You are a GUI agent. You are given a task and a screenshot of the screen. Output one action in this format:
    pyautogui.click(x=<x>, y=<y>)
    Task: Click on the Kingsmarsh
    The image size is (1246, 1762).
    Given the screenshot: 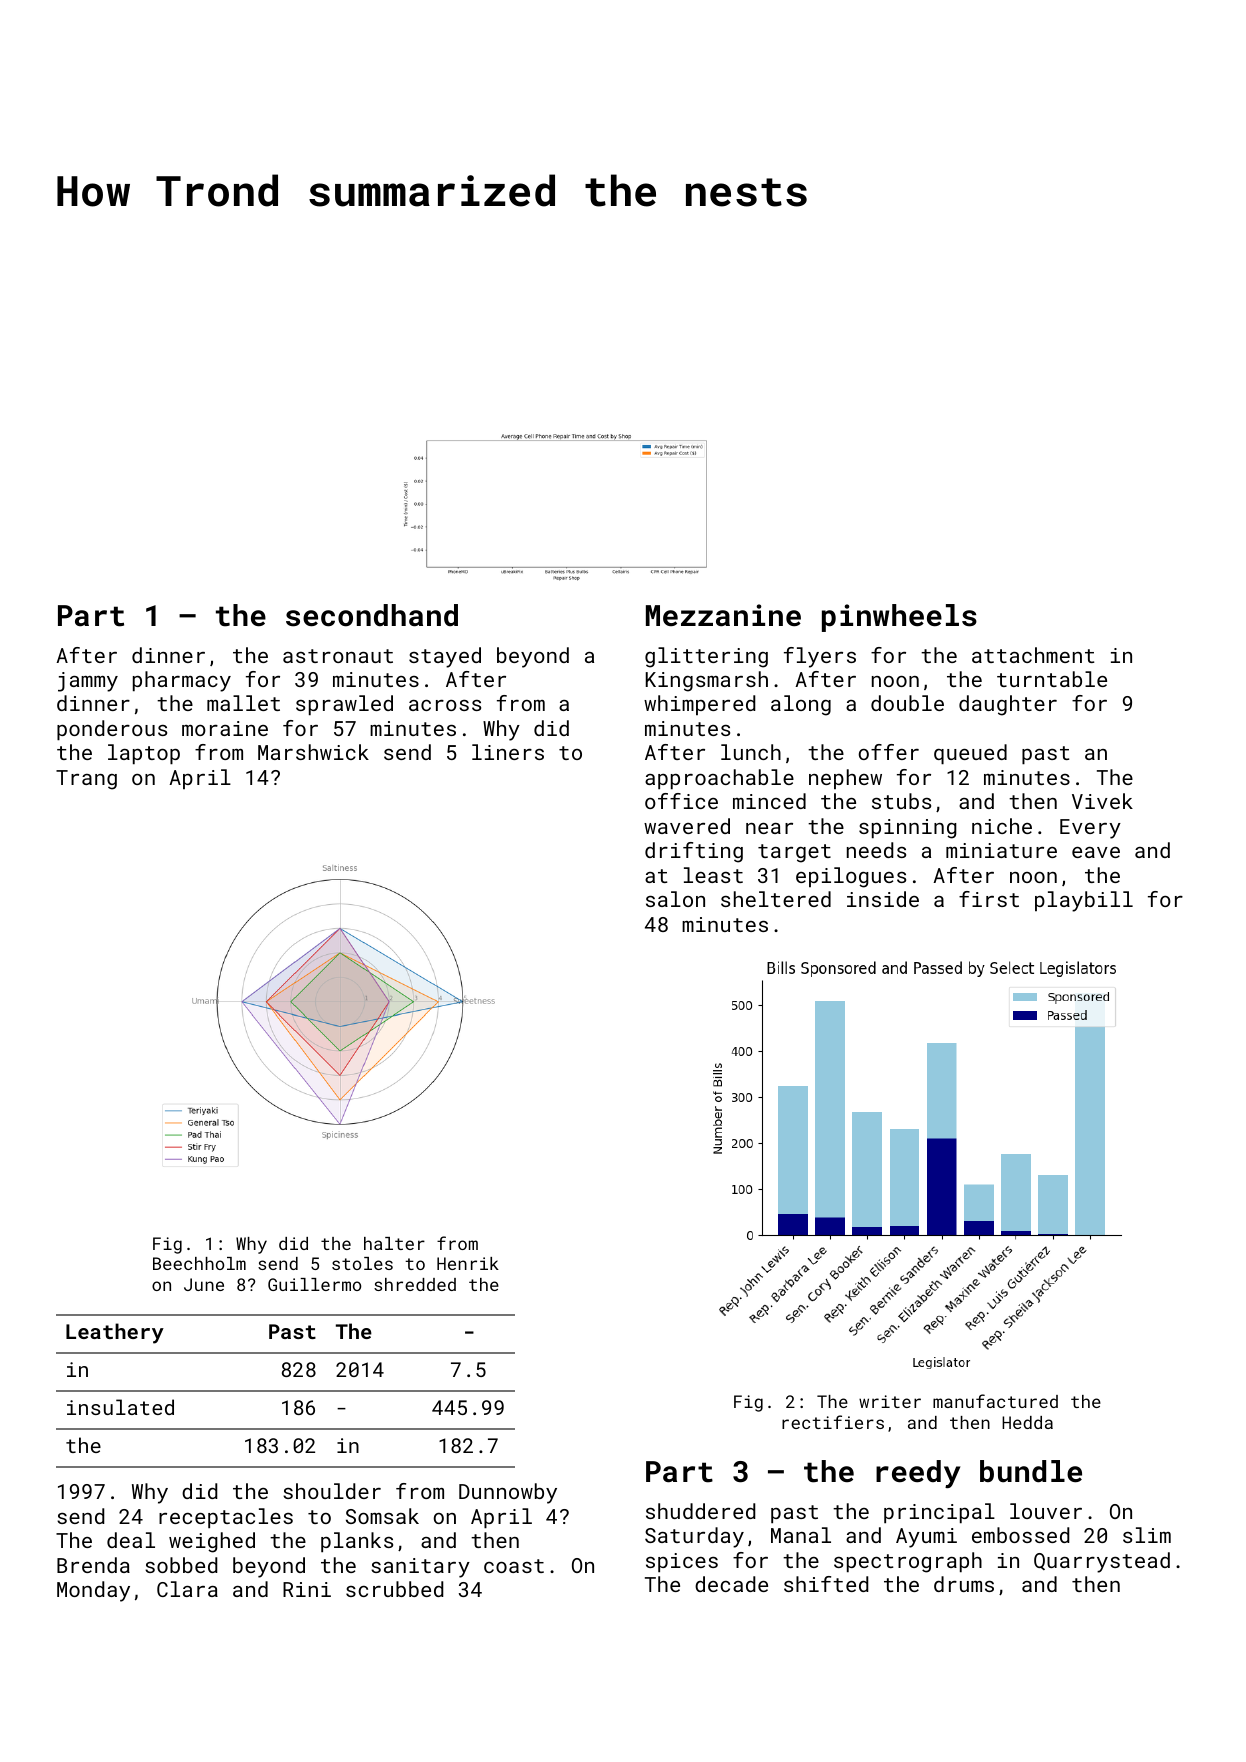 What is the action you would take?
    pyautogui.click(x=707, y=681)
